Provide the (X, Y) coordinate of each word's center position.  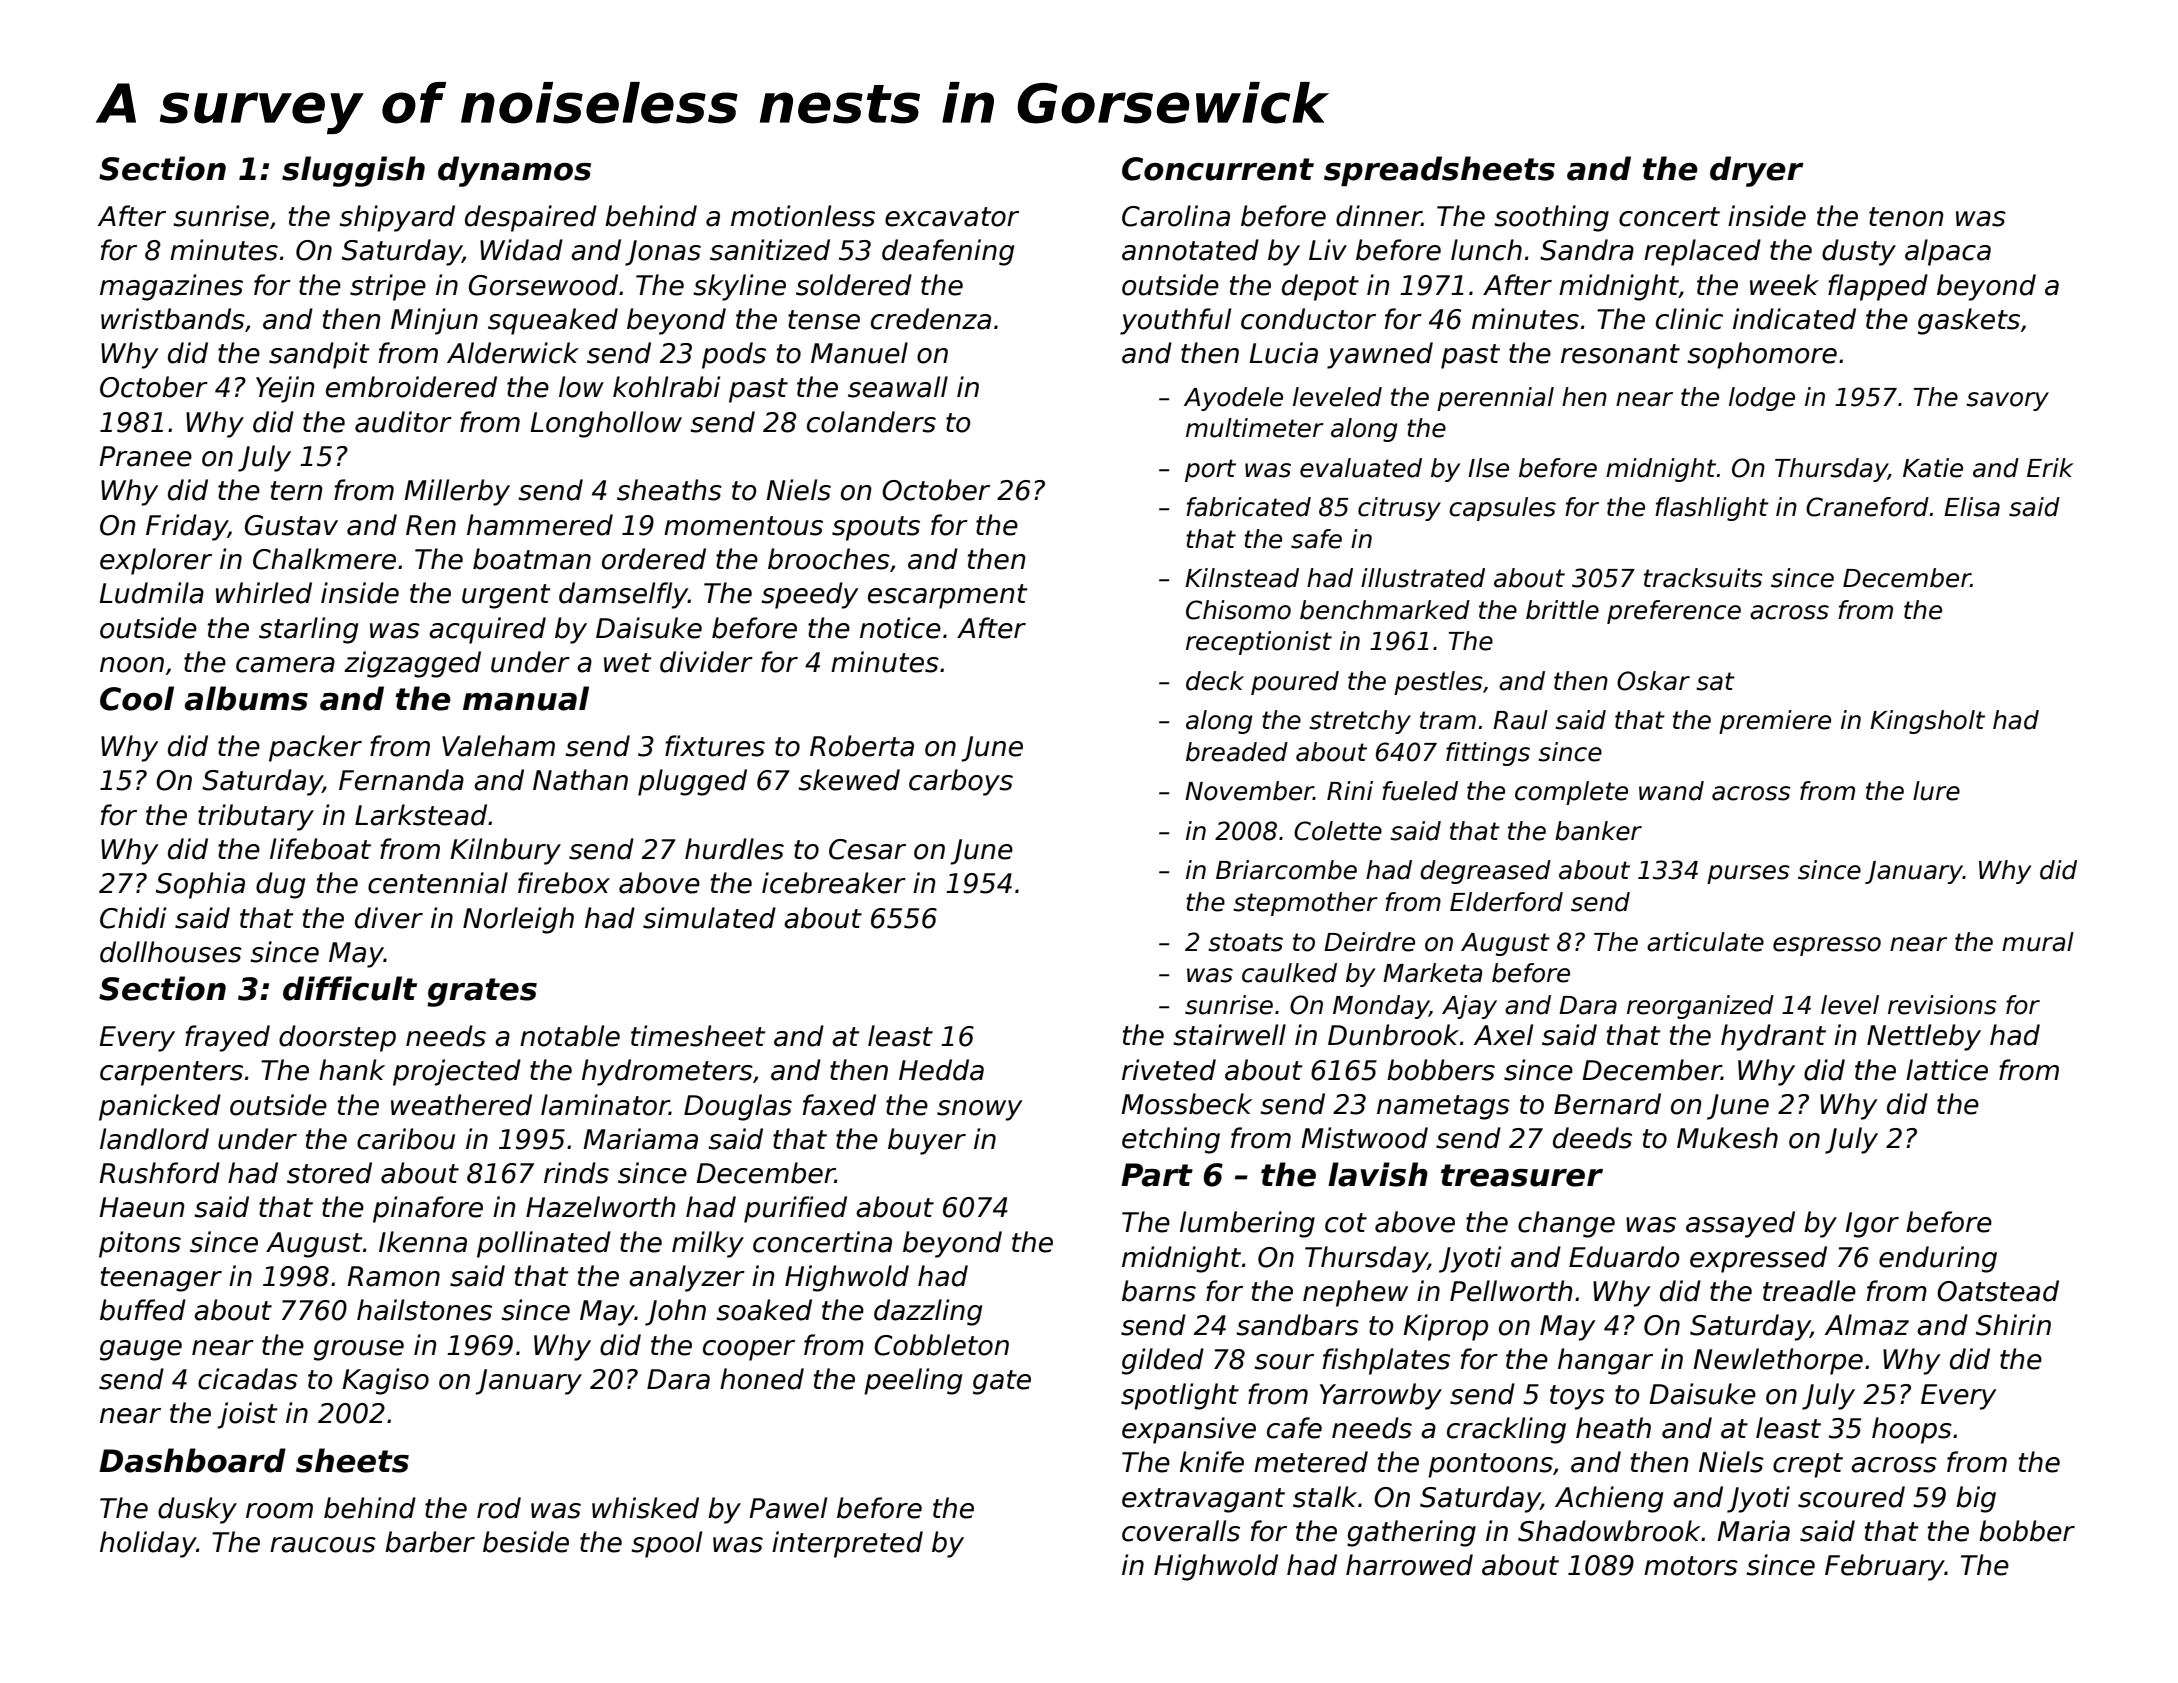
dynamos (514, 171)
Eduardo (1624, 1257)
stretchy (1360, 722)
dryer (1757, 171)
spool (666, 1544)
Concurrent (1218, 169)
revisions (1942, 1005)
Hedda (941, 1070)
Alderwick (513, 353)
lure (1936, 791)
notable (570, 1036)
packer (315, 748)
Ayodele (1233, 399)
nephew (1355, 1293)
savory (2007, 401)
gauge (141, 1350)
